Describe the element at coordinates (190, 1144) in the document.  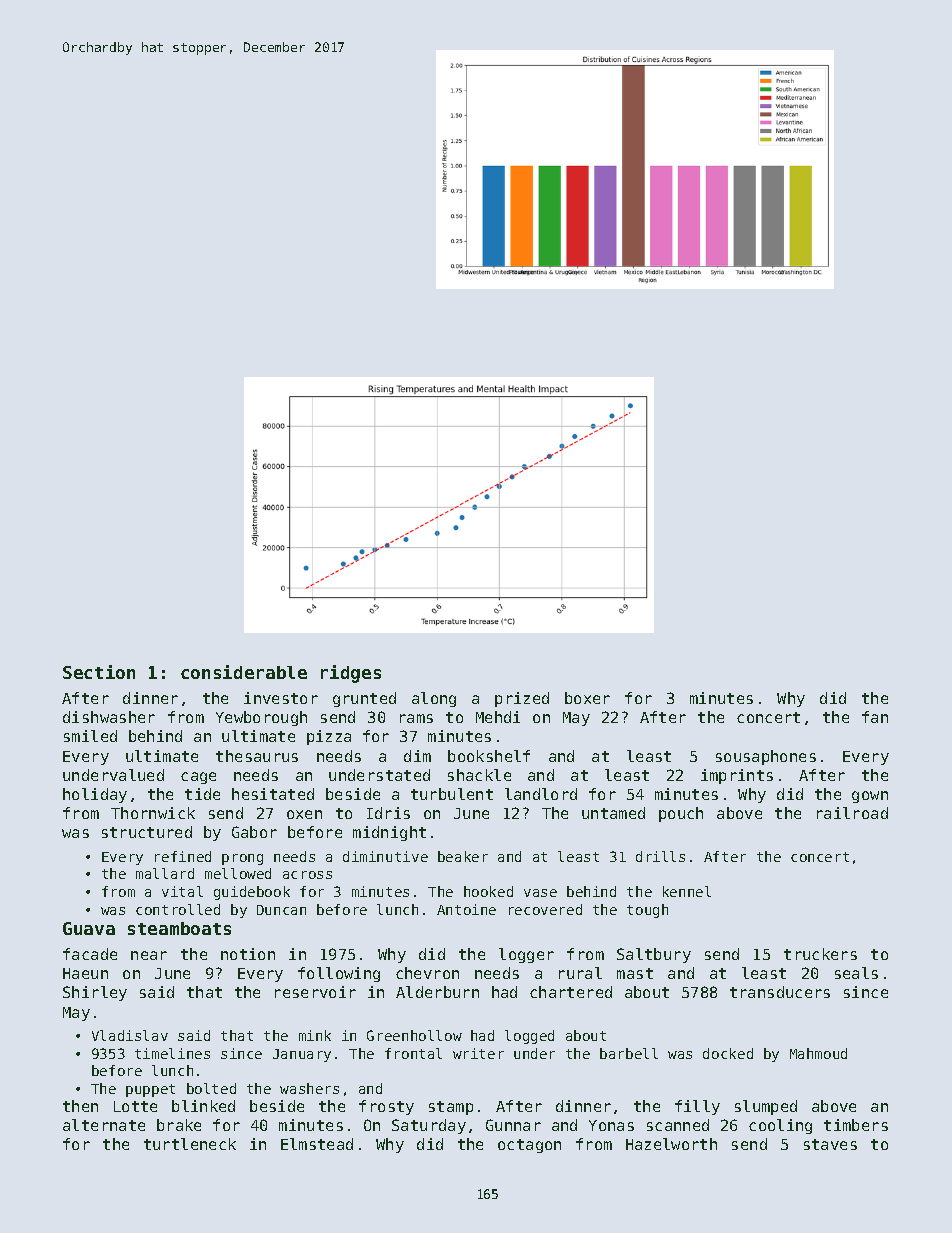
I see `turtleneck` at that location.
